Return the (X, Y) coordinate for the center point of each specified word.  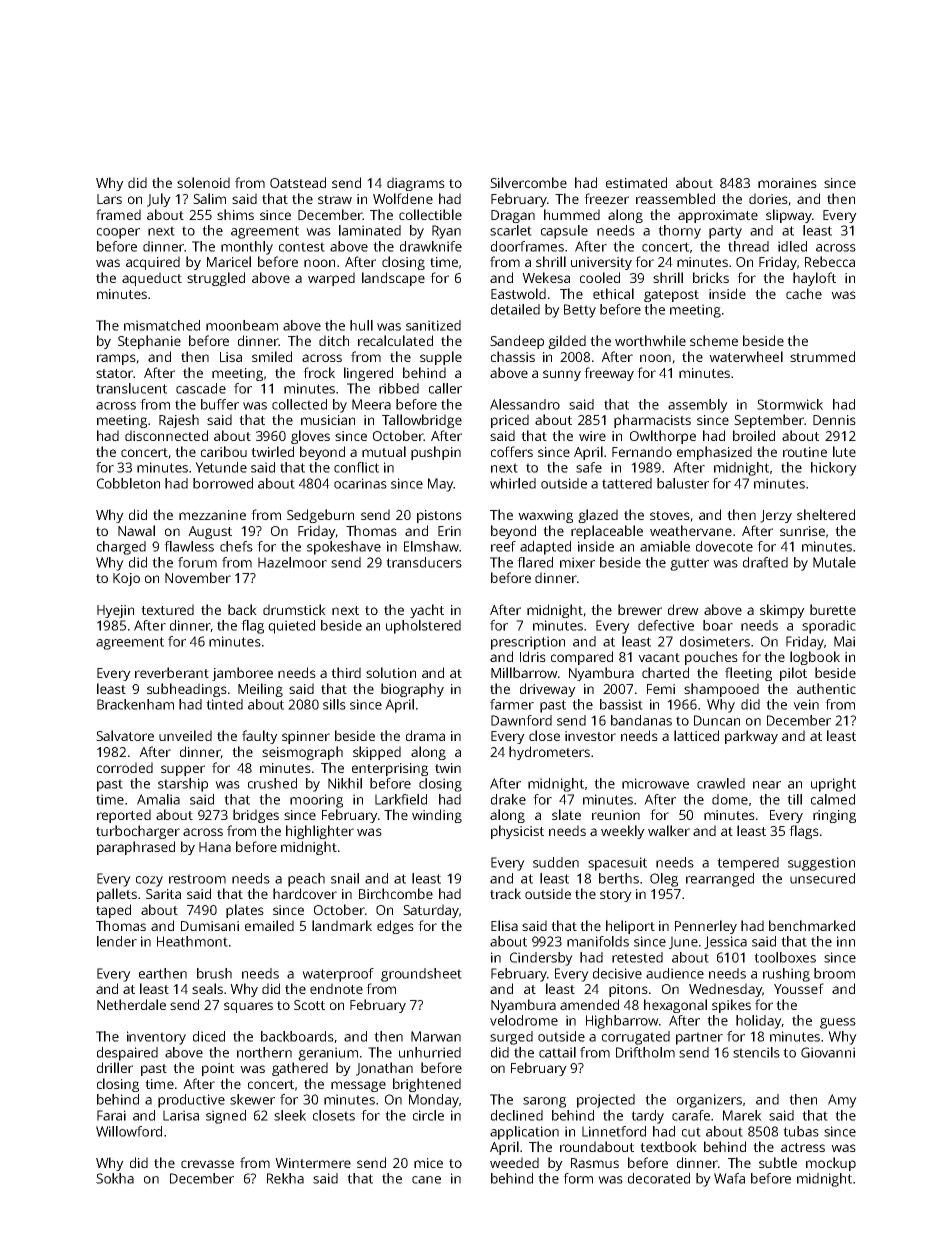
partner (699, 1038)
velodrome (524, 1020)
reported (124, 816)
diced (209, 1036)
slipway (789, 216)
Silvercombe (528, 182)
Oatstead (298, 182)
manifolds (598, 941)
